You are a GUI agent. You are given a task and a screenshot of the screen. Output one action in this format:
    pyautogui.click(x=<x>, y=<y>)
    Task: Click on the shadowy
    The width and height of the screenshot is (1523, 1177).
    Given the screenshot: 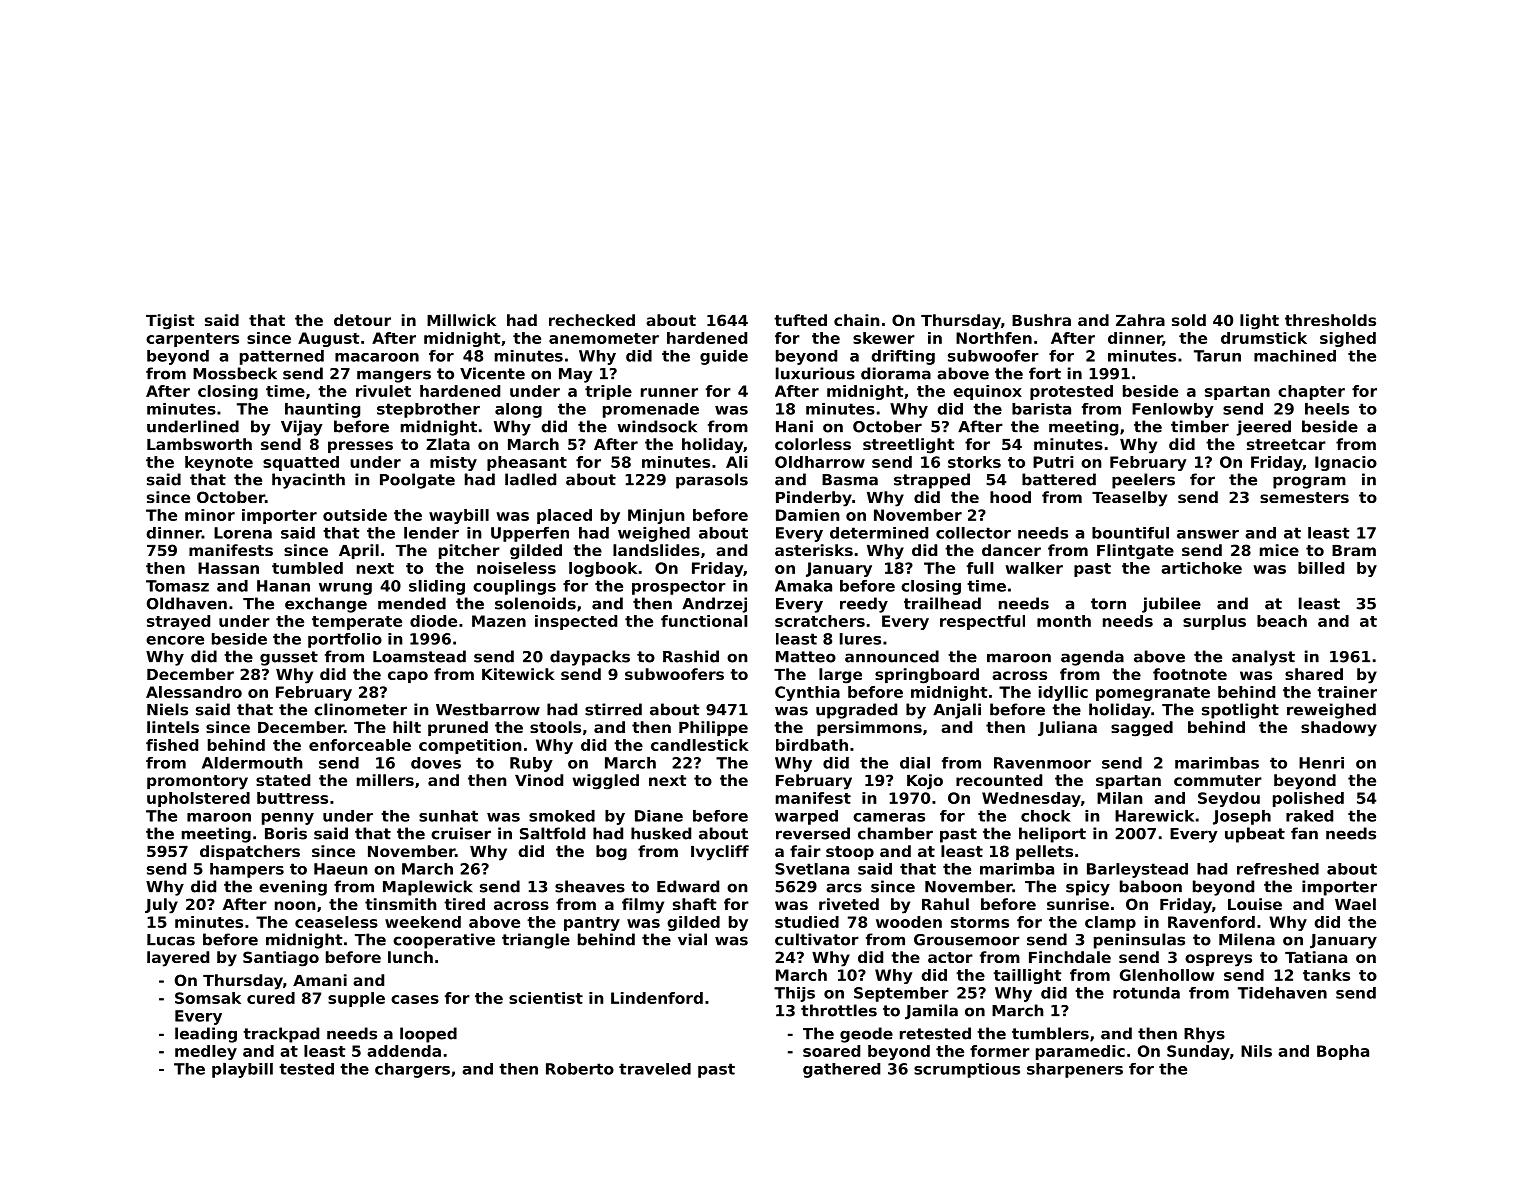 What is the action you would take?
    pyautogui.click(x=1339, y=729)
